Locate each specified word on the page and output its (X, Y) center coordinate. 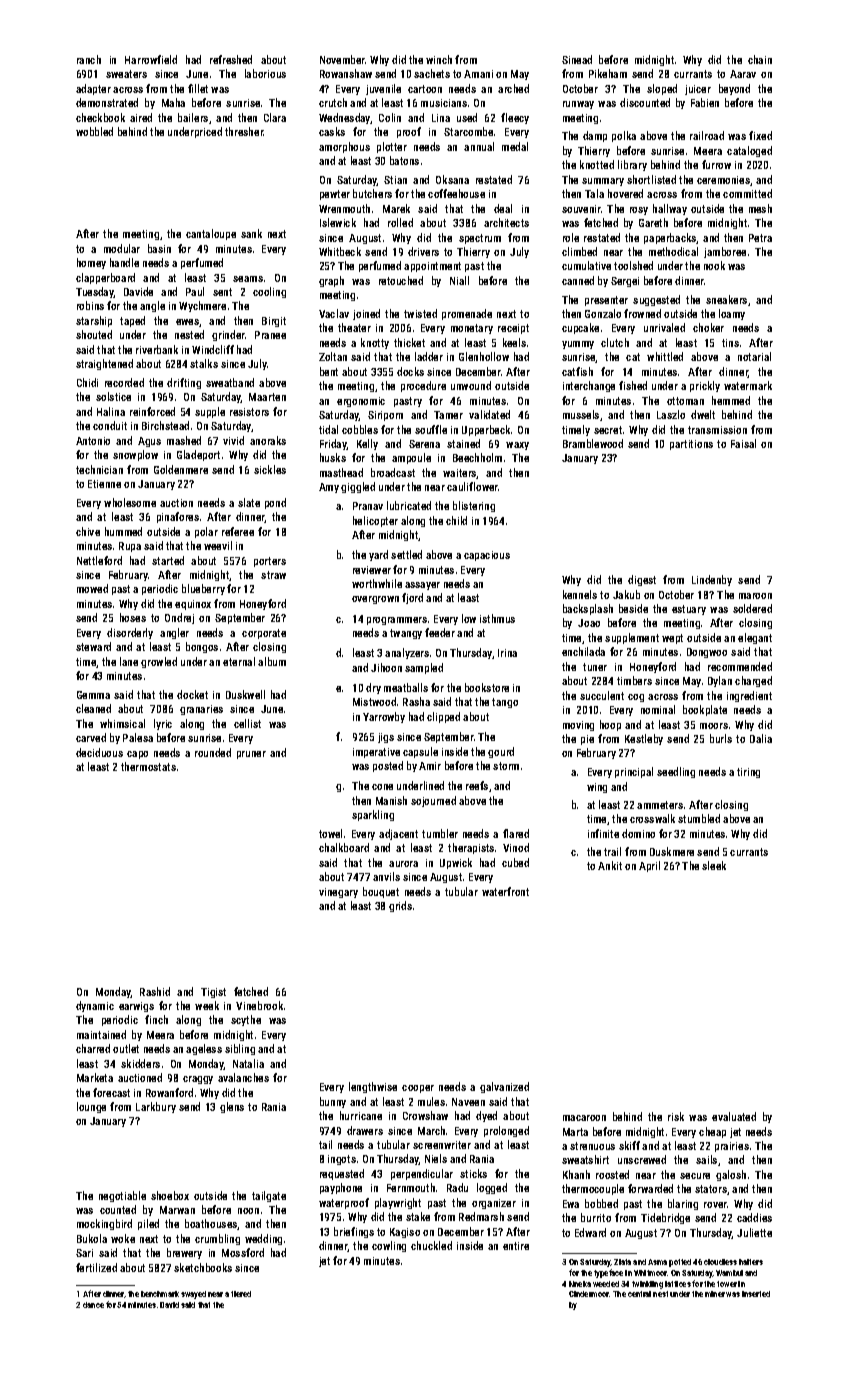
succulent (602, 695)
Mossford (243, 1252)
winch (439, 59)
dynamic (95, 1006)
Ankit (610, 865)
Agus (149, 442)
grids (400, 906)
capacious (487, 556)
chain (760, 59)
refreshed (231, 59)
